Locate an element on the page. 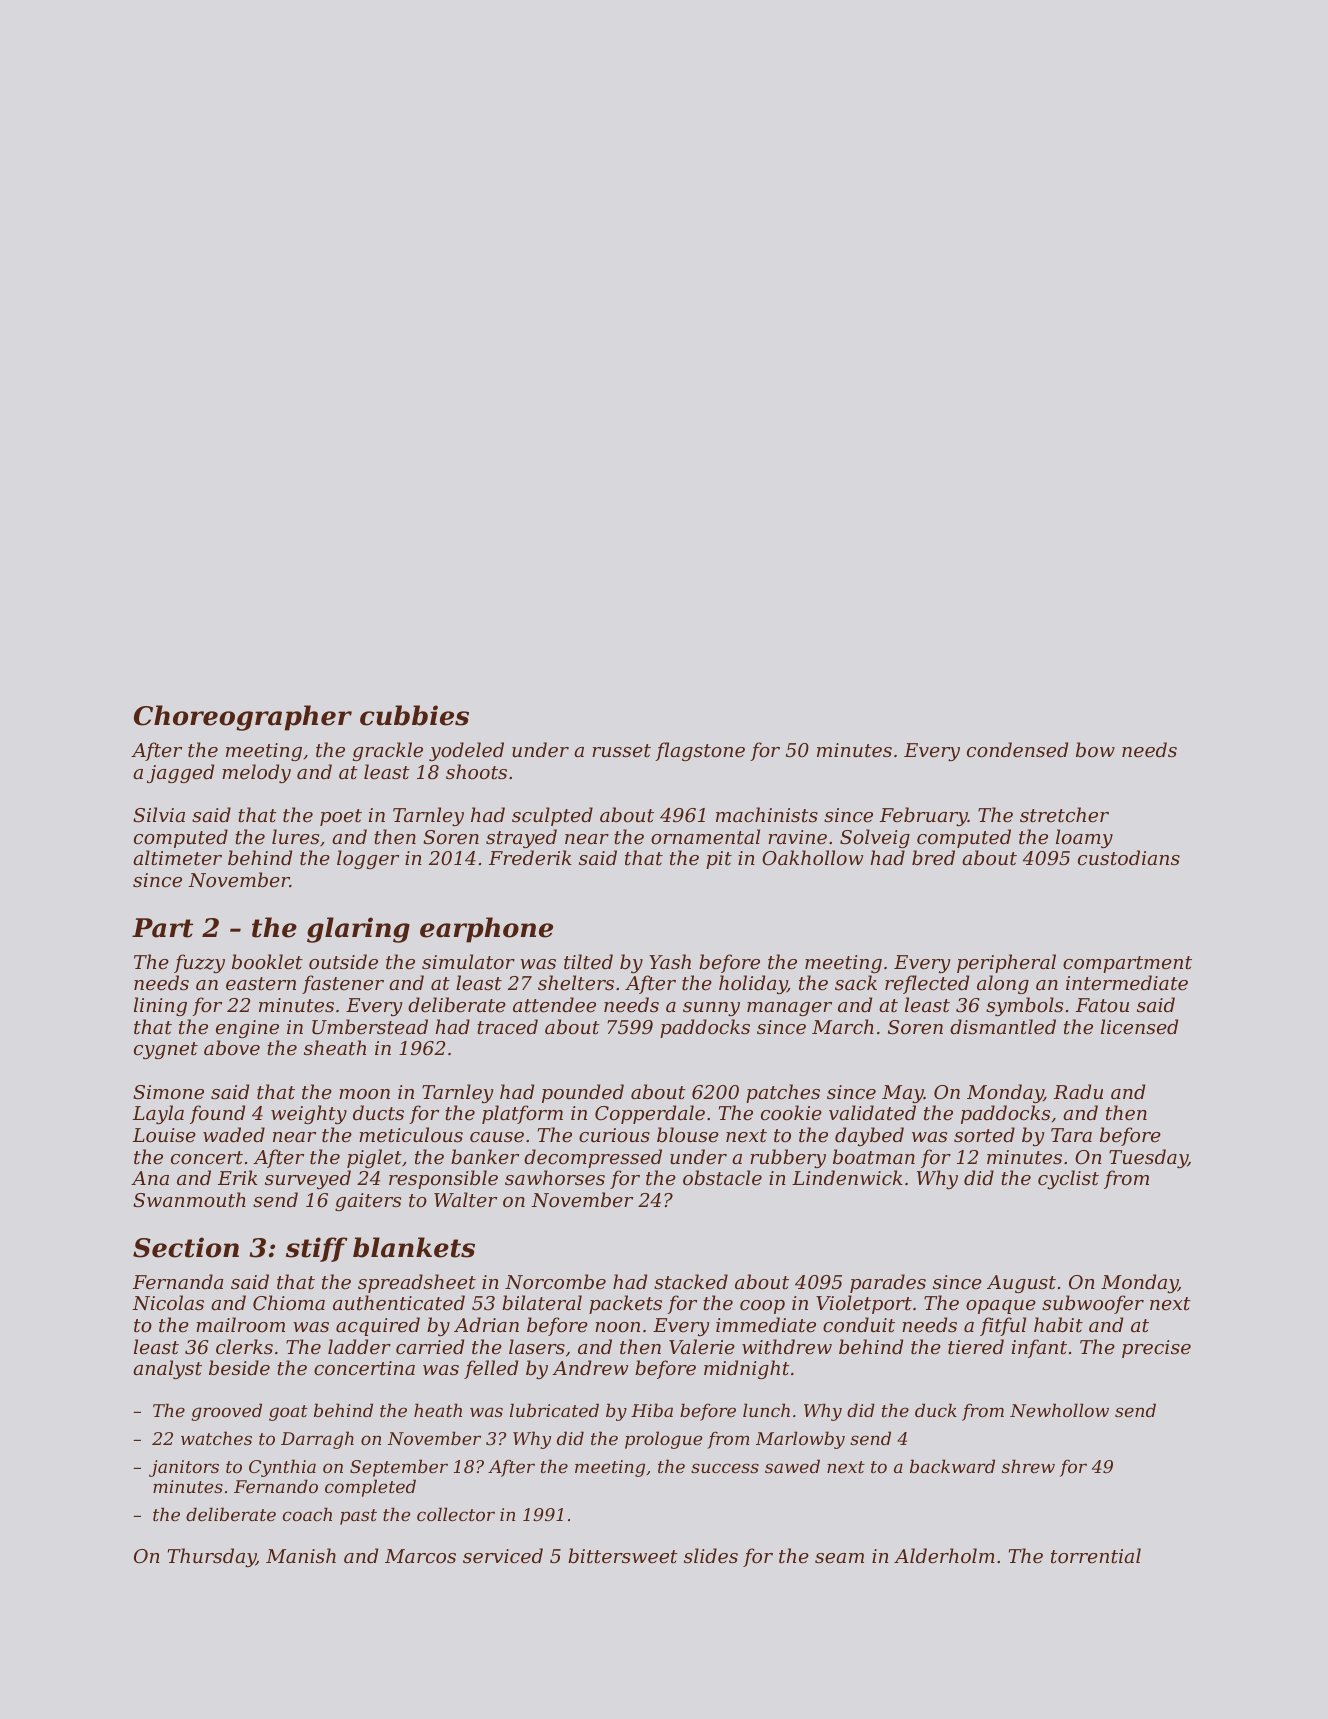  sawhorses is located at coordinates (555, 1177).
